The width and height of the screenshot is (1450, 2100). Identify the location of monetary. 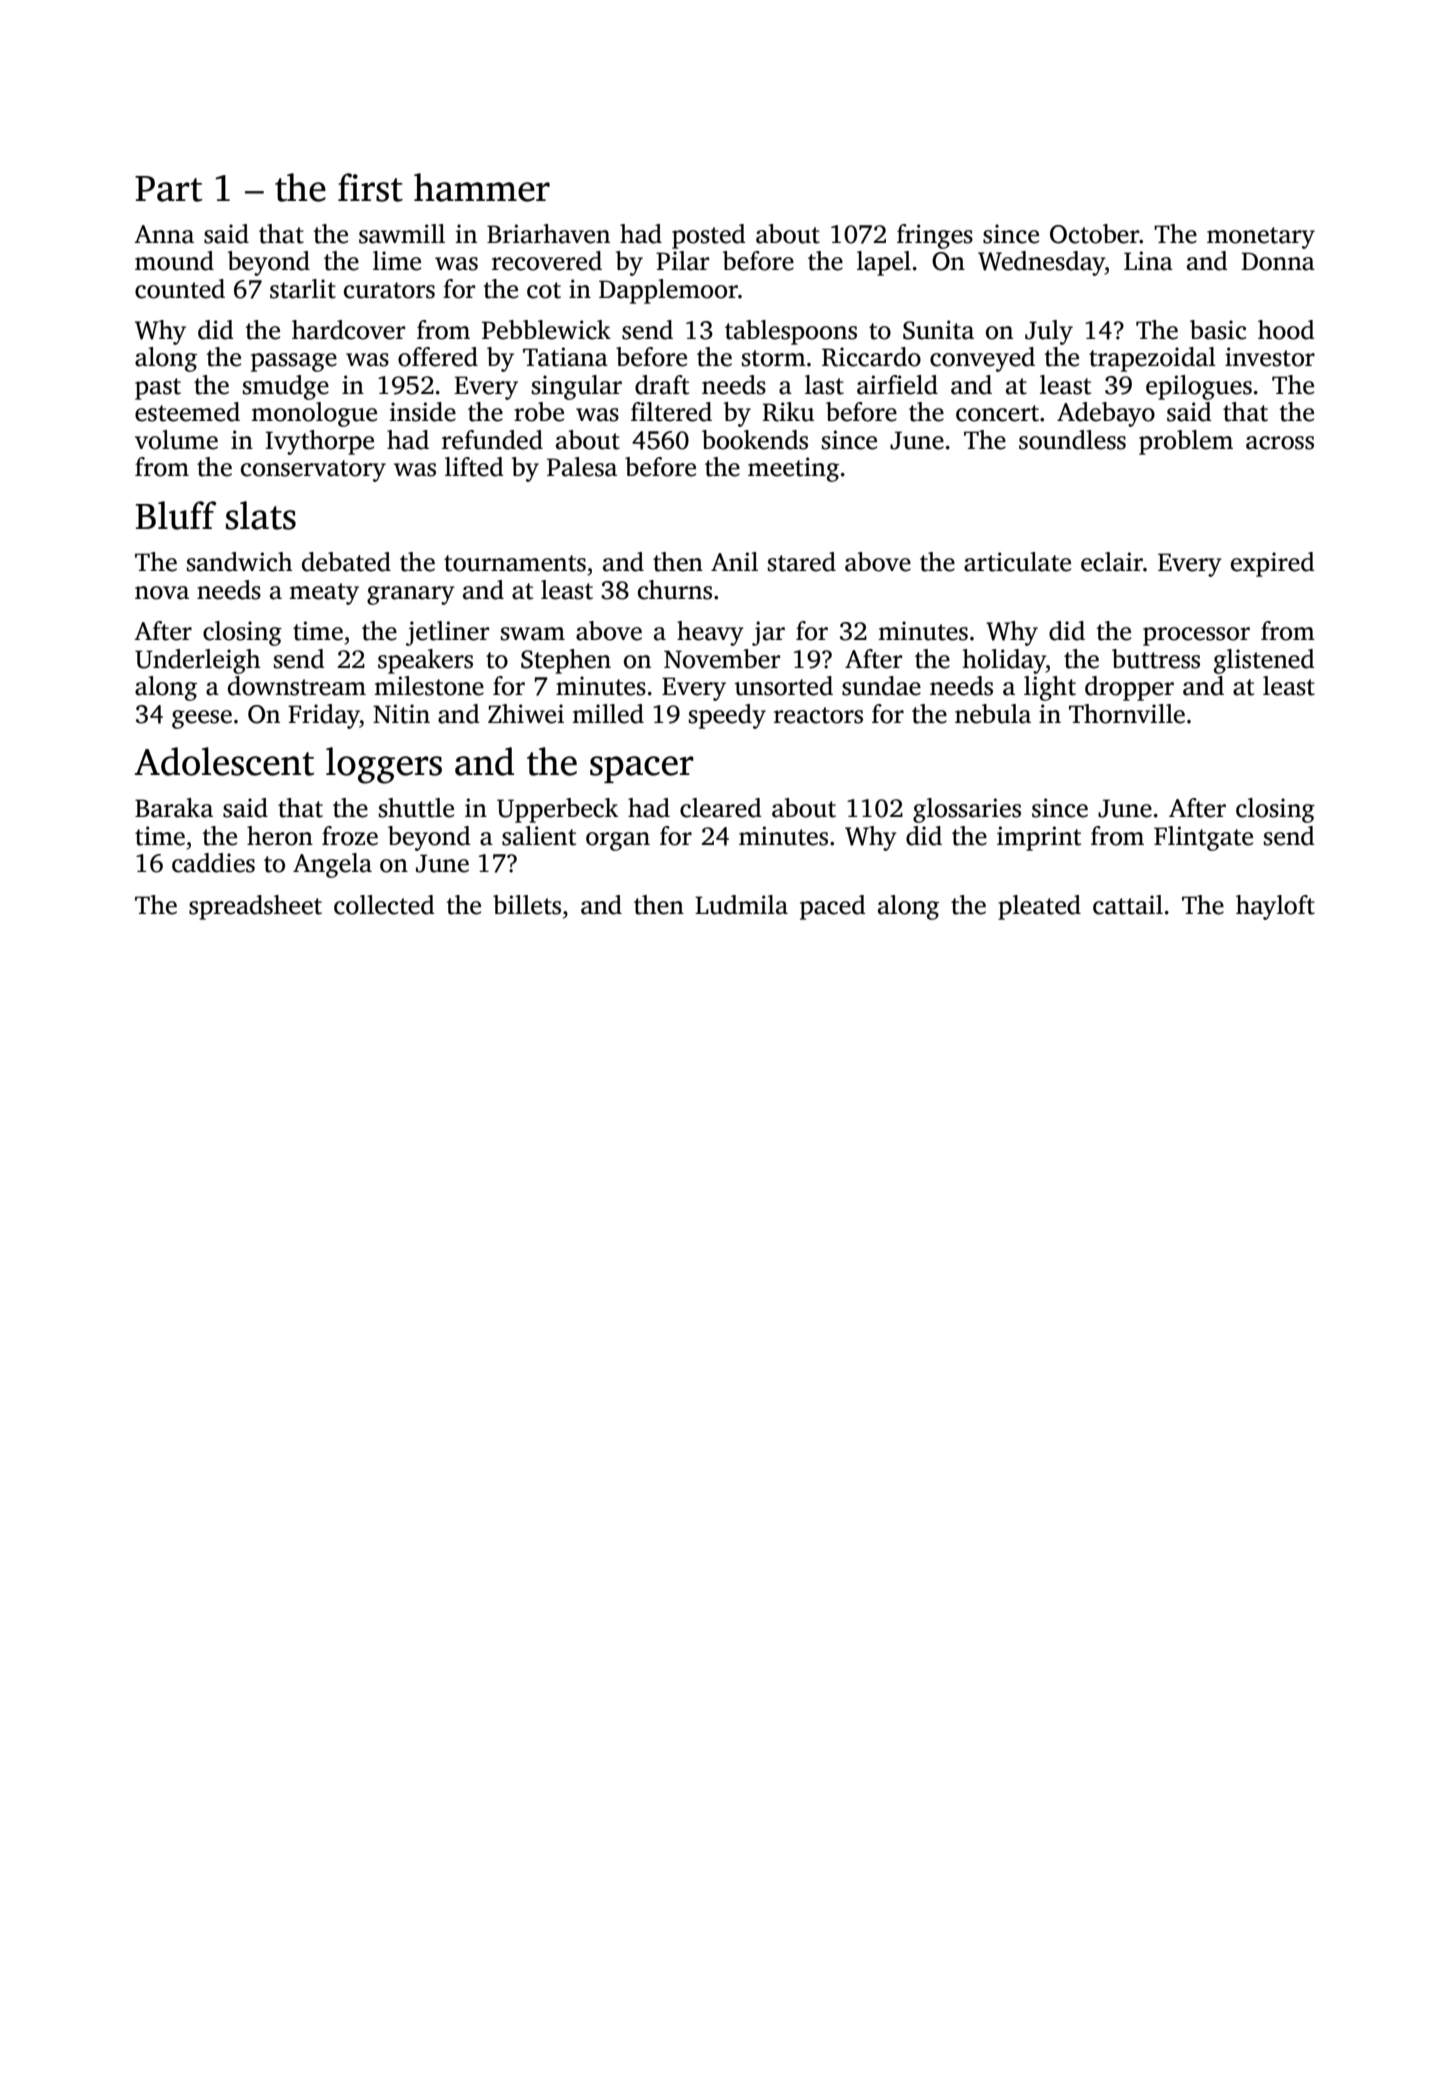
(1261, 238).
